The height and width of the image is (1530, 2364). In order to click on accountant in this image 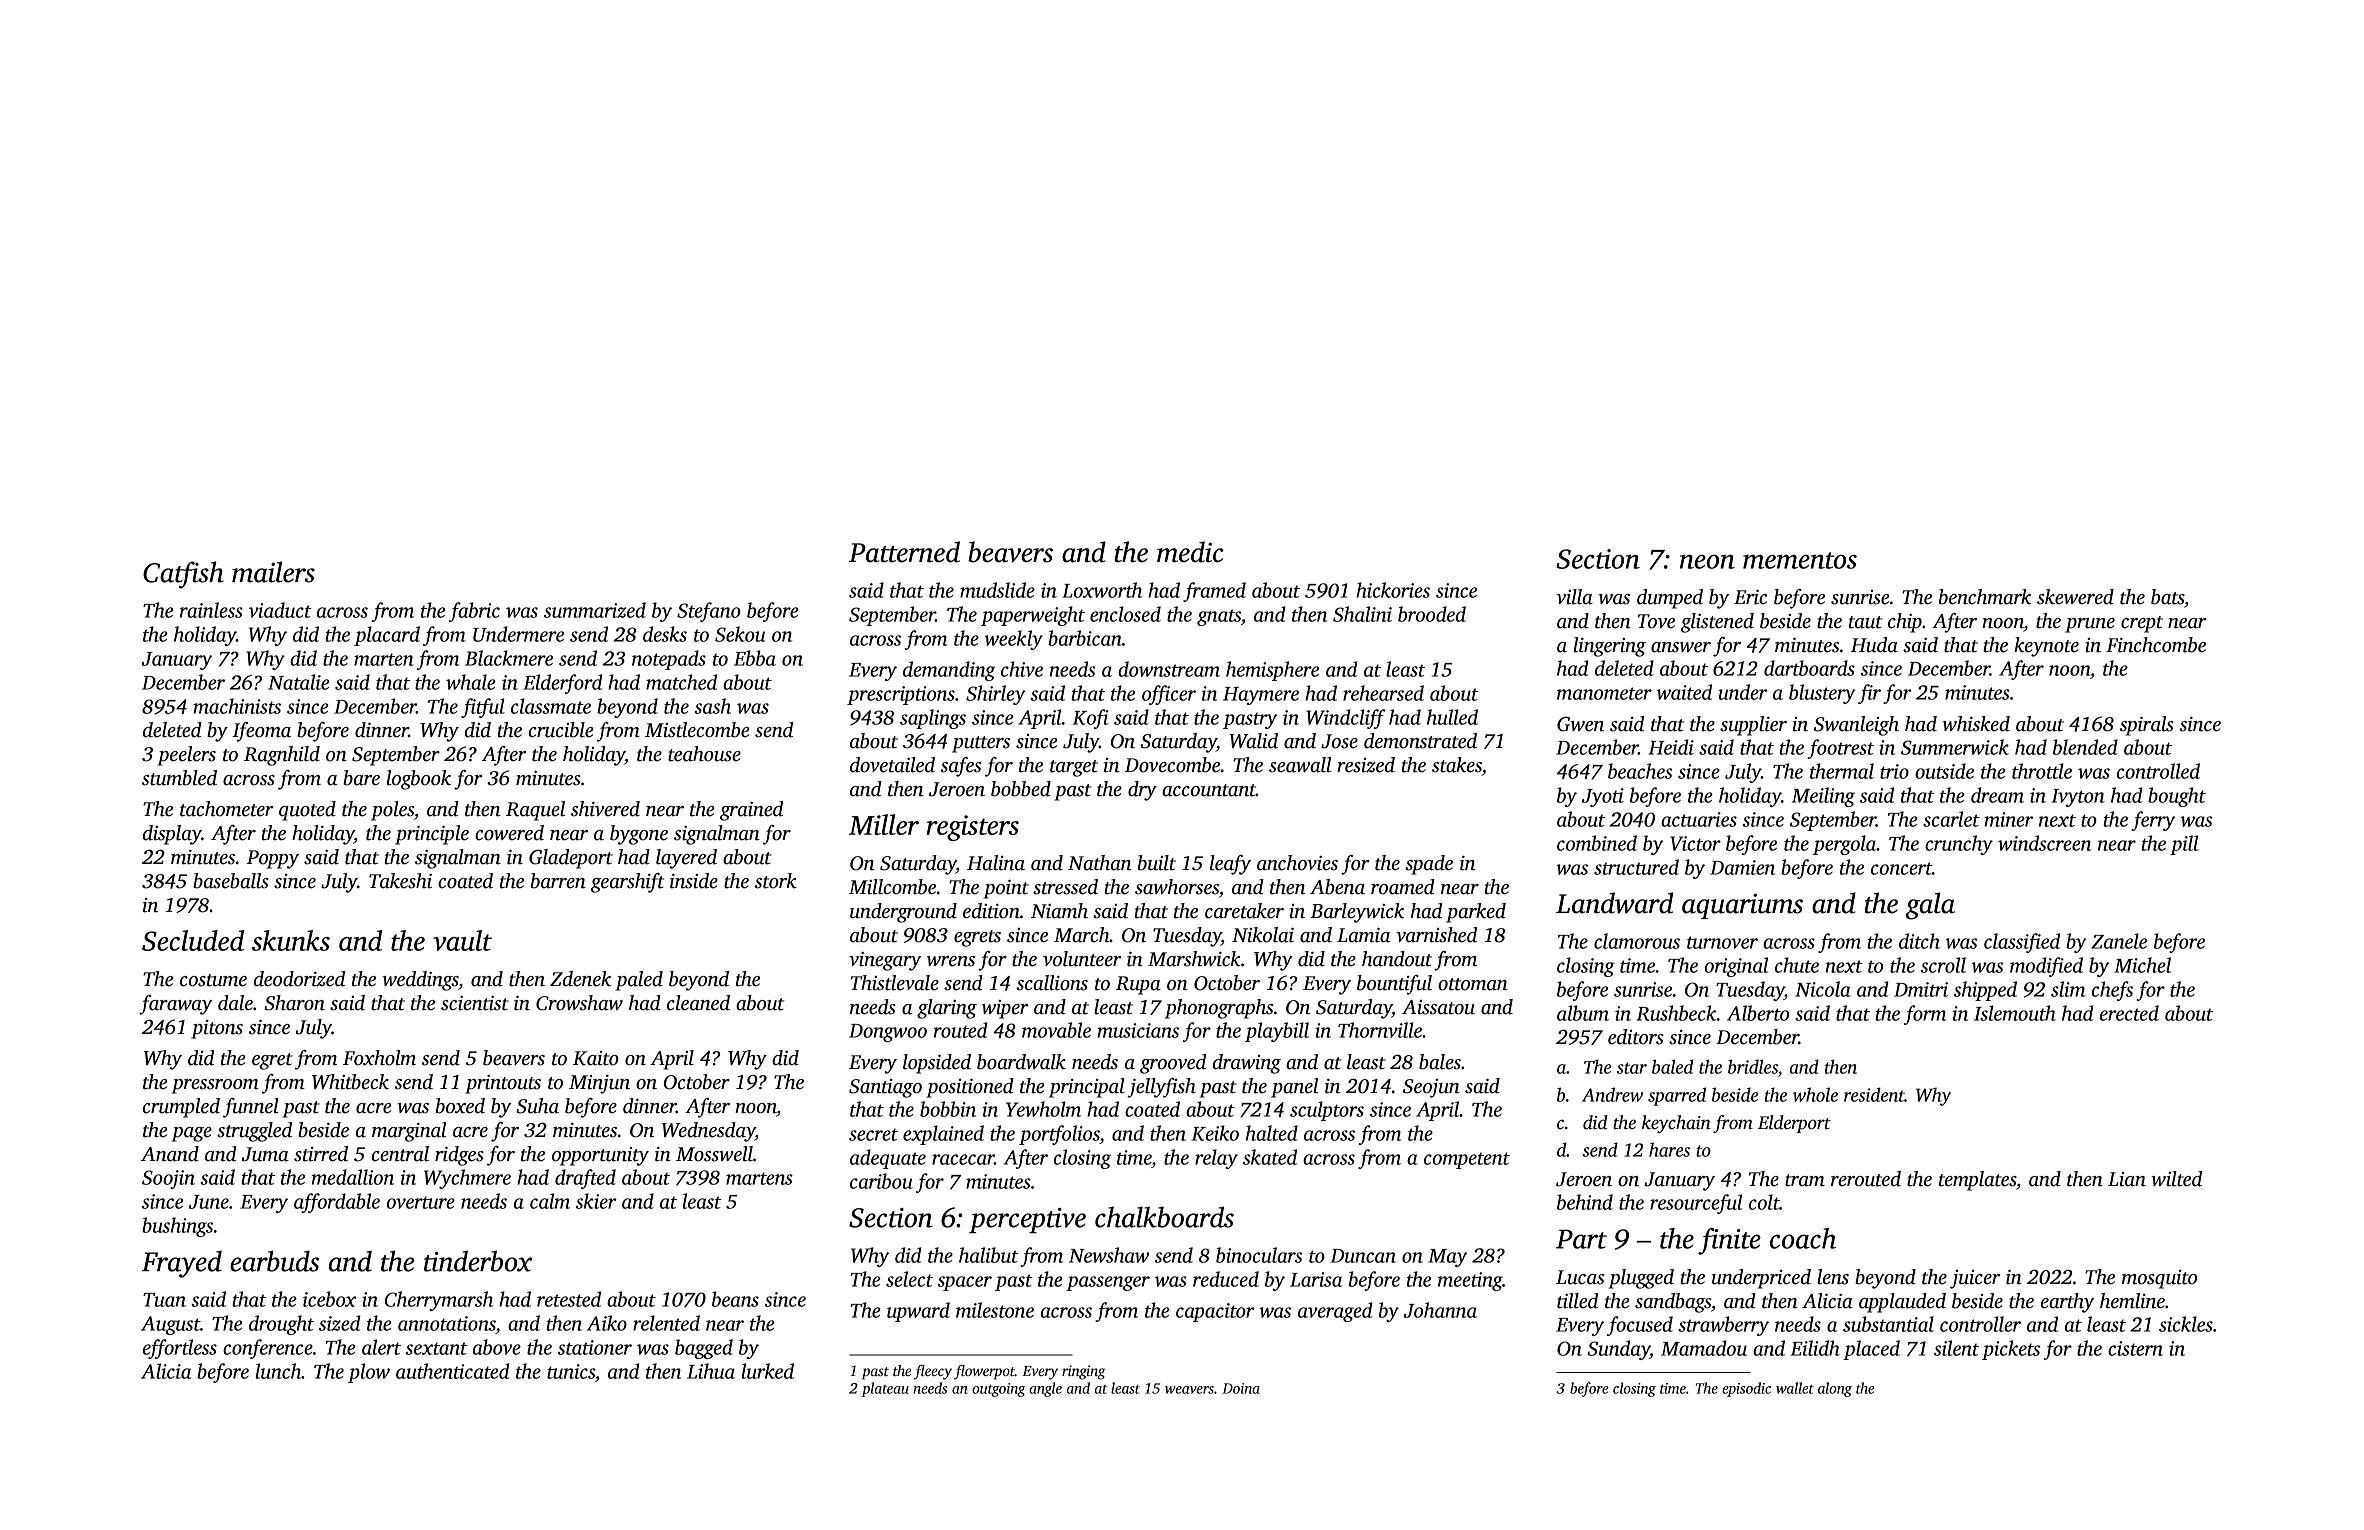, I will do `click(1209, 790)`.
